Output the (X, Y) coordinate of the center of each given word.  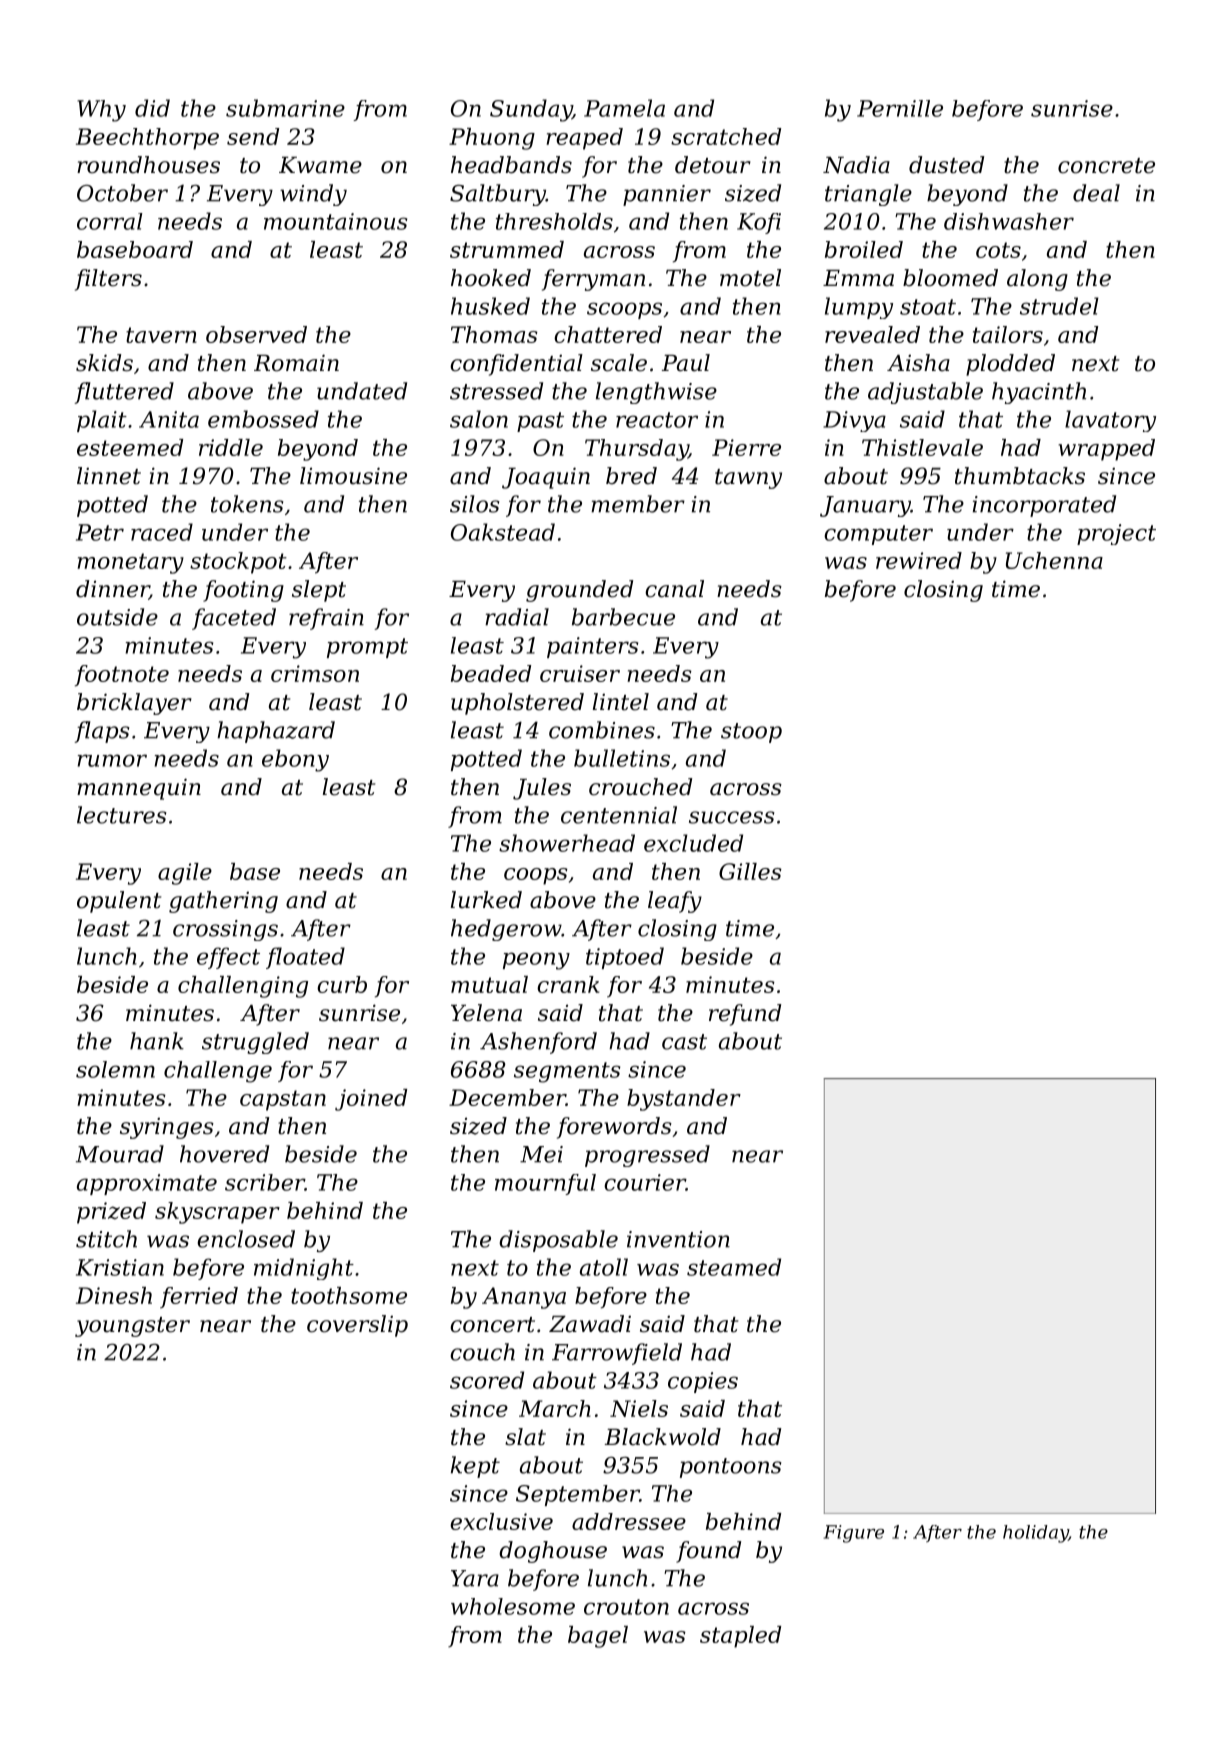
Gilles (750, 871)
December (507, 1097)
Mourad (120, 1154)
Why (101, 111)
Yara (475, 1578)
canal (674, 589)
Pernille (900, 108)
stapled (740, 1637)
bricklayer (134, 704)
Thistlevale (922, 447)
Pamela (624, 108)
